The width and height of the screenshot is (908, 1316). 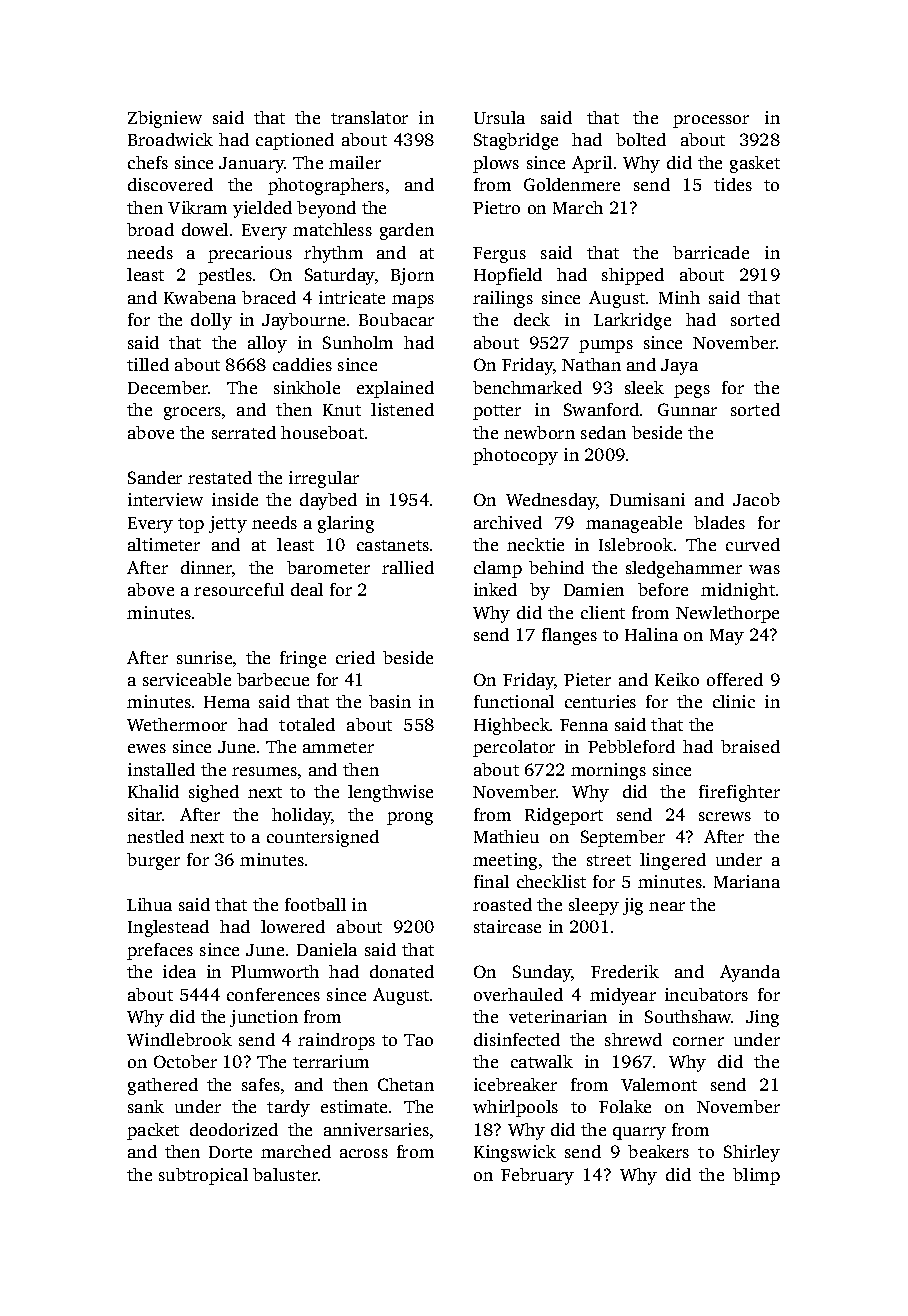 I want to click on blimp, so click(x=756, y=1176).
